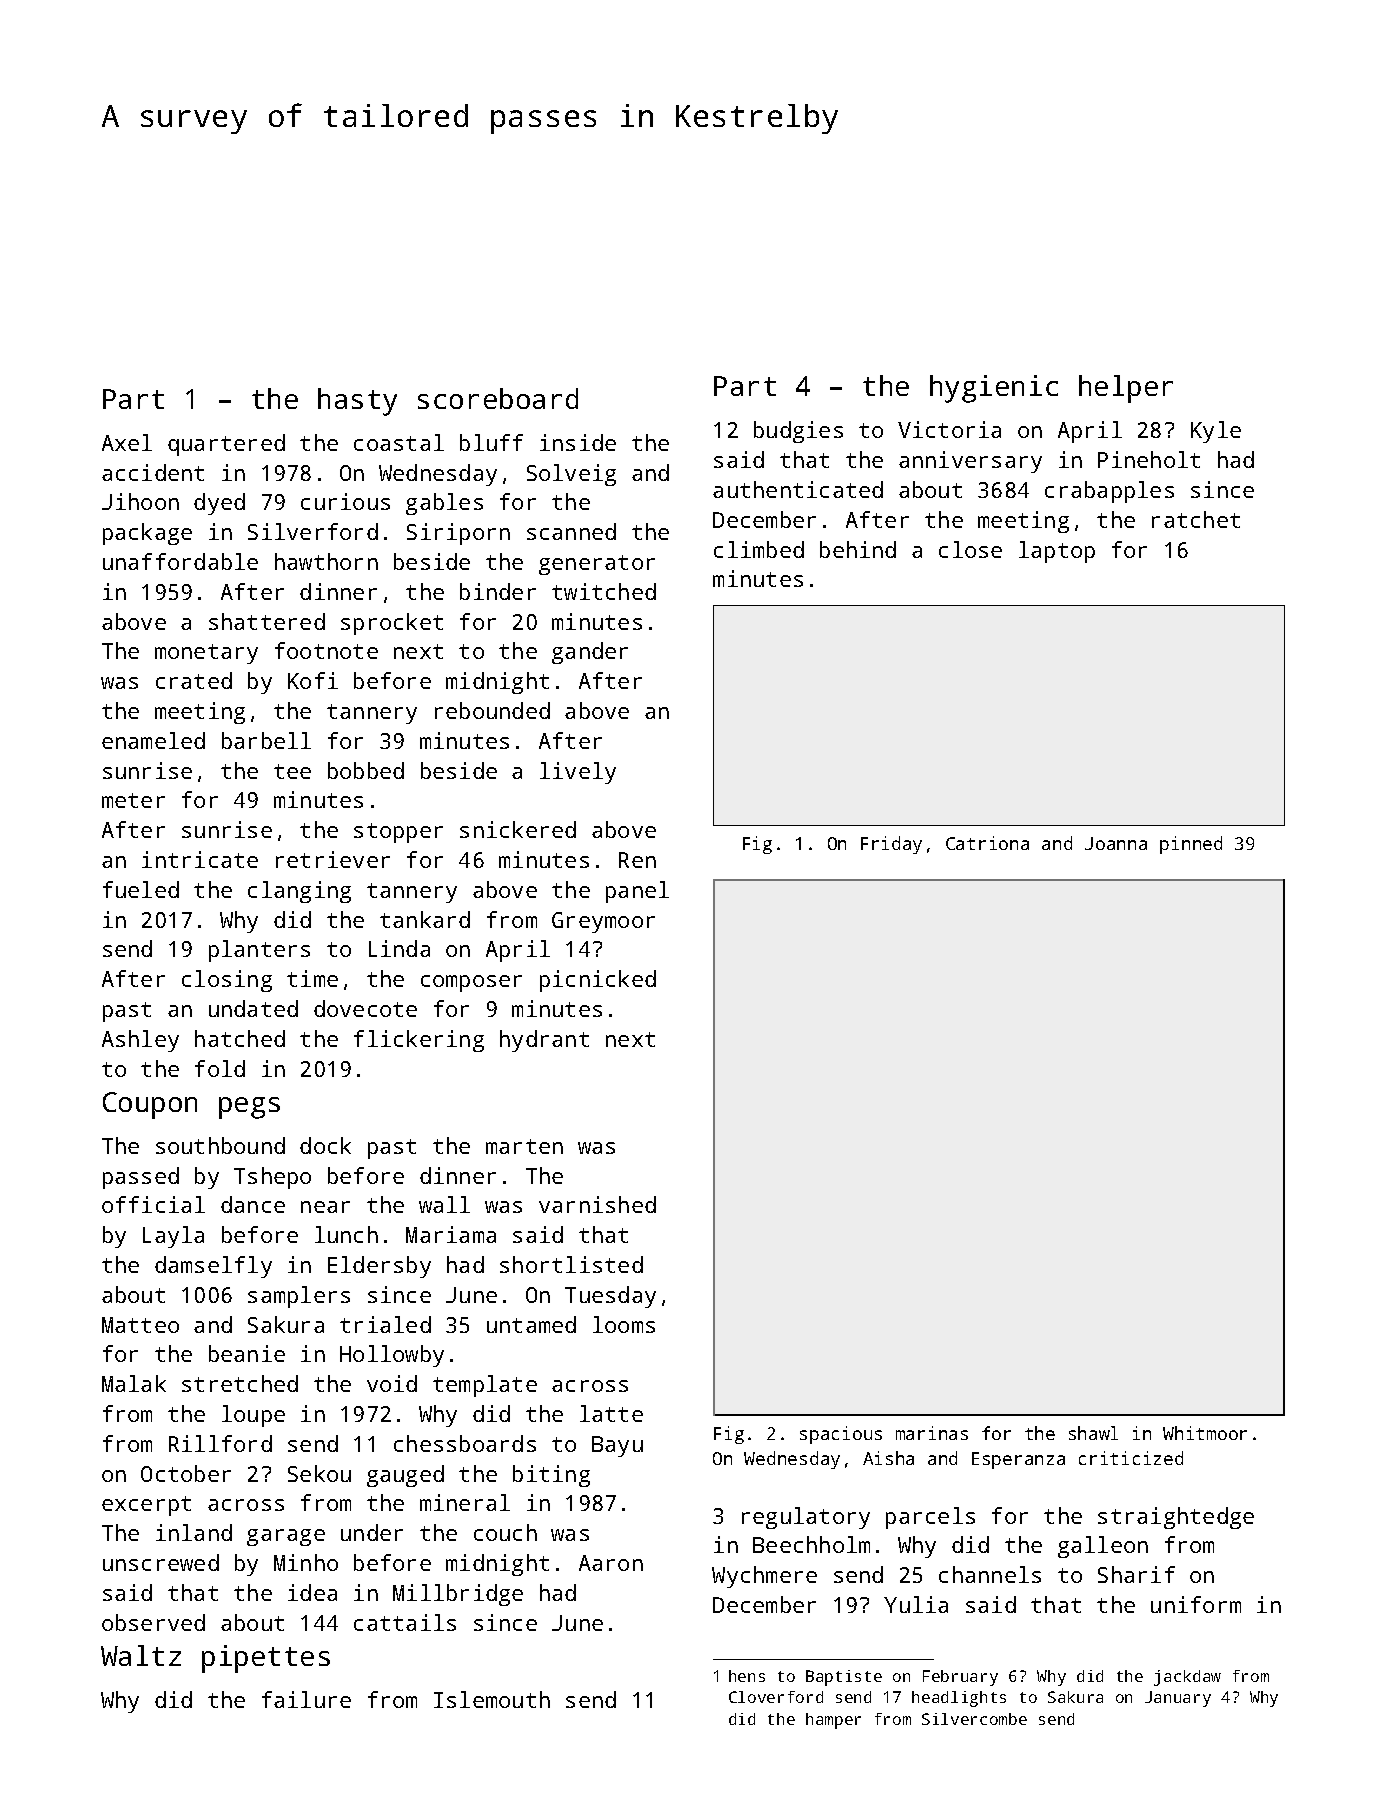 The height and width of the image is (1793, 1386). I want to click on Joanna, so click(1116, 843).
